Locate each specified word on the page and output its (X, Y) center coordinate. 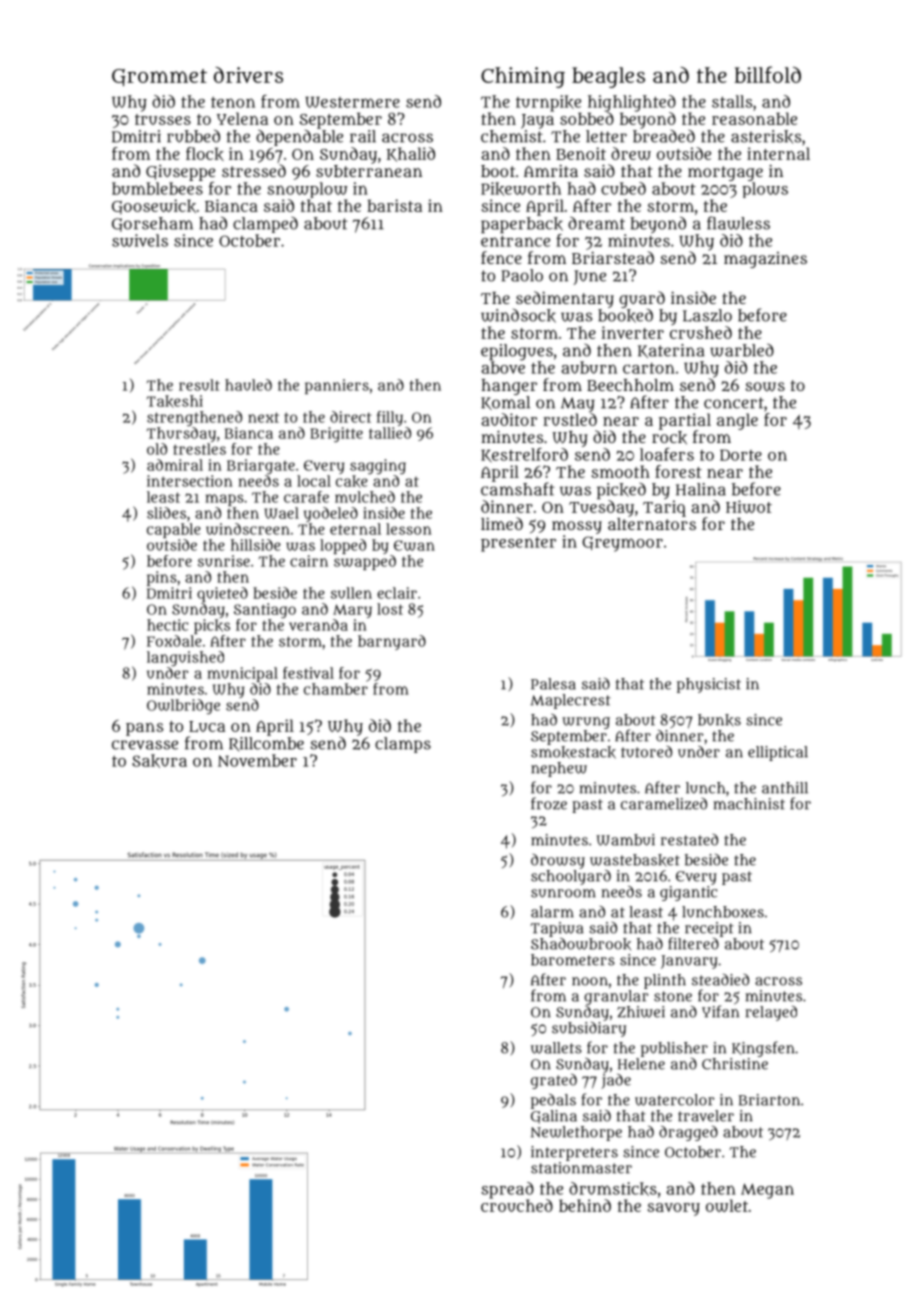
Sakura (159, 761)
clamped (265, 225)
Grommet (159, 77)
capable (174, 530)
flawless (738, 223)
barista (394, 205)
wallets (556, 1048)
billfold (767, 74)
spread (508, 1190)
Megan (767, 1191)
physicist (709, 685)
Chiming (523, 77)
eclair (397, 593)
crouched (517, 1205)
